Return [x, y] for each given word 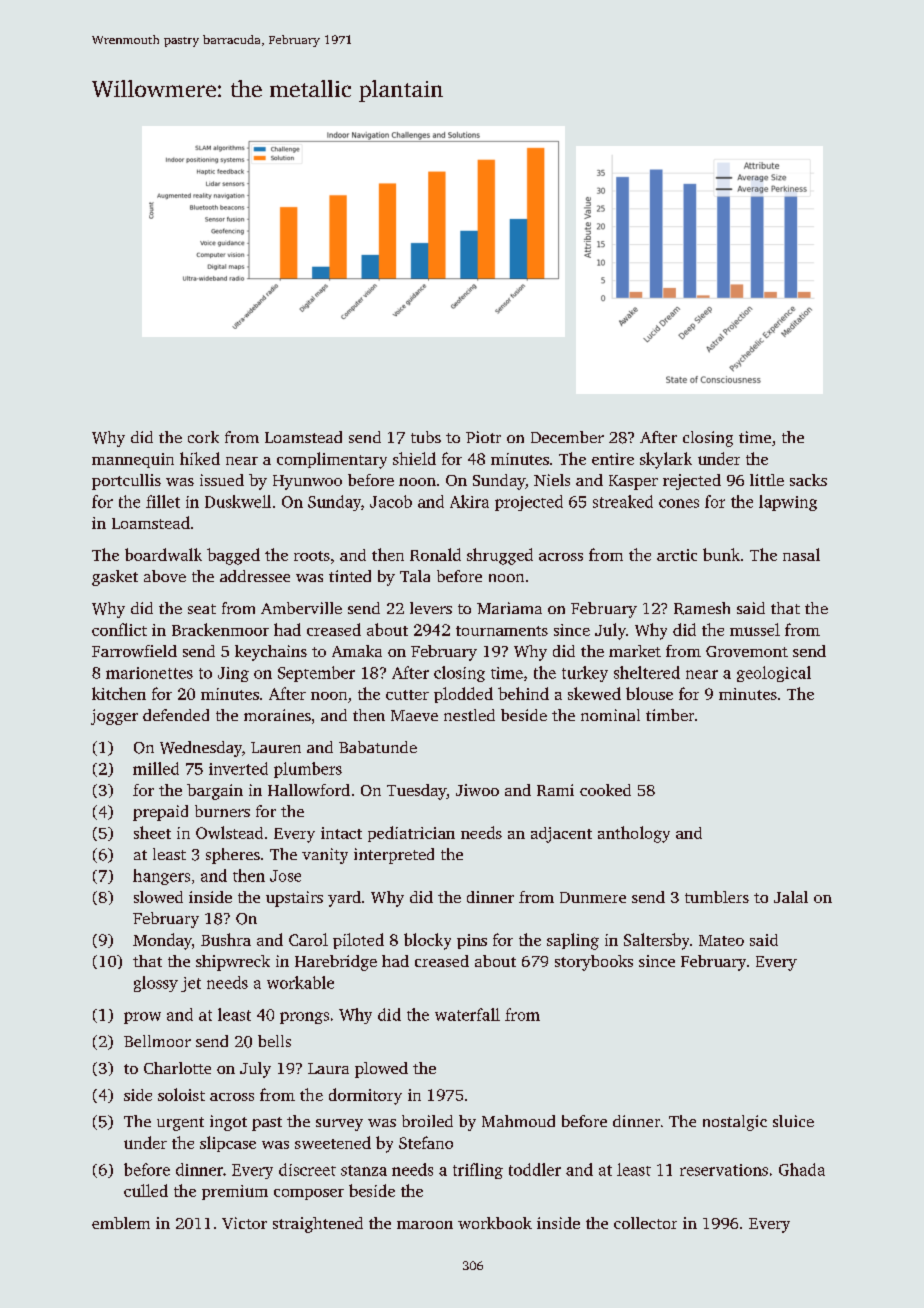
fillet [163, 501]
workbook [495, 1223]
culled [146, 1190]
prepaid [160, 813]
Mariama [509, 608]
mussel [755, 629]
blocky [427, 941]
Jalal [791, 897]
